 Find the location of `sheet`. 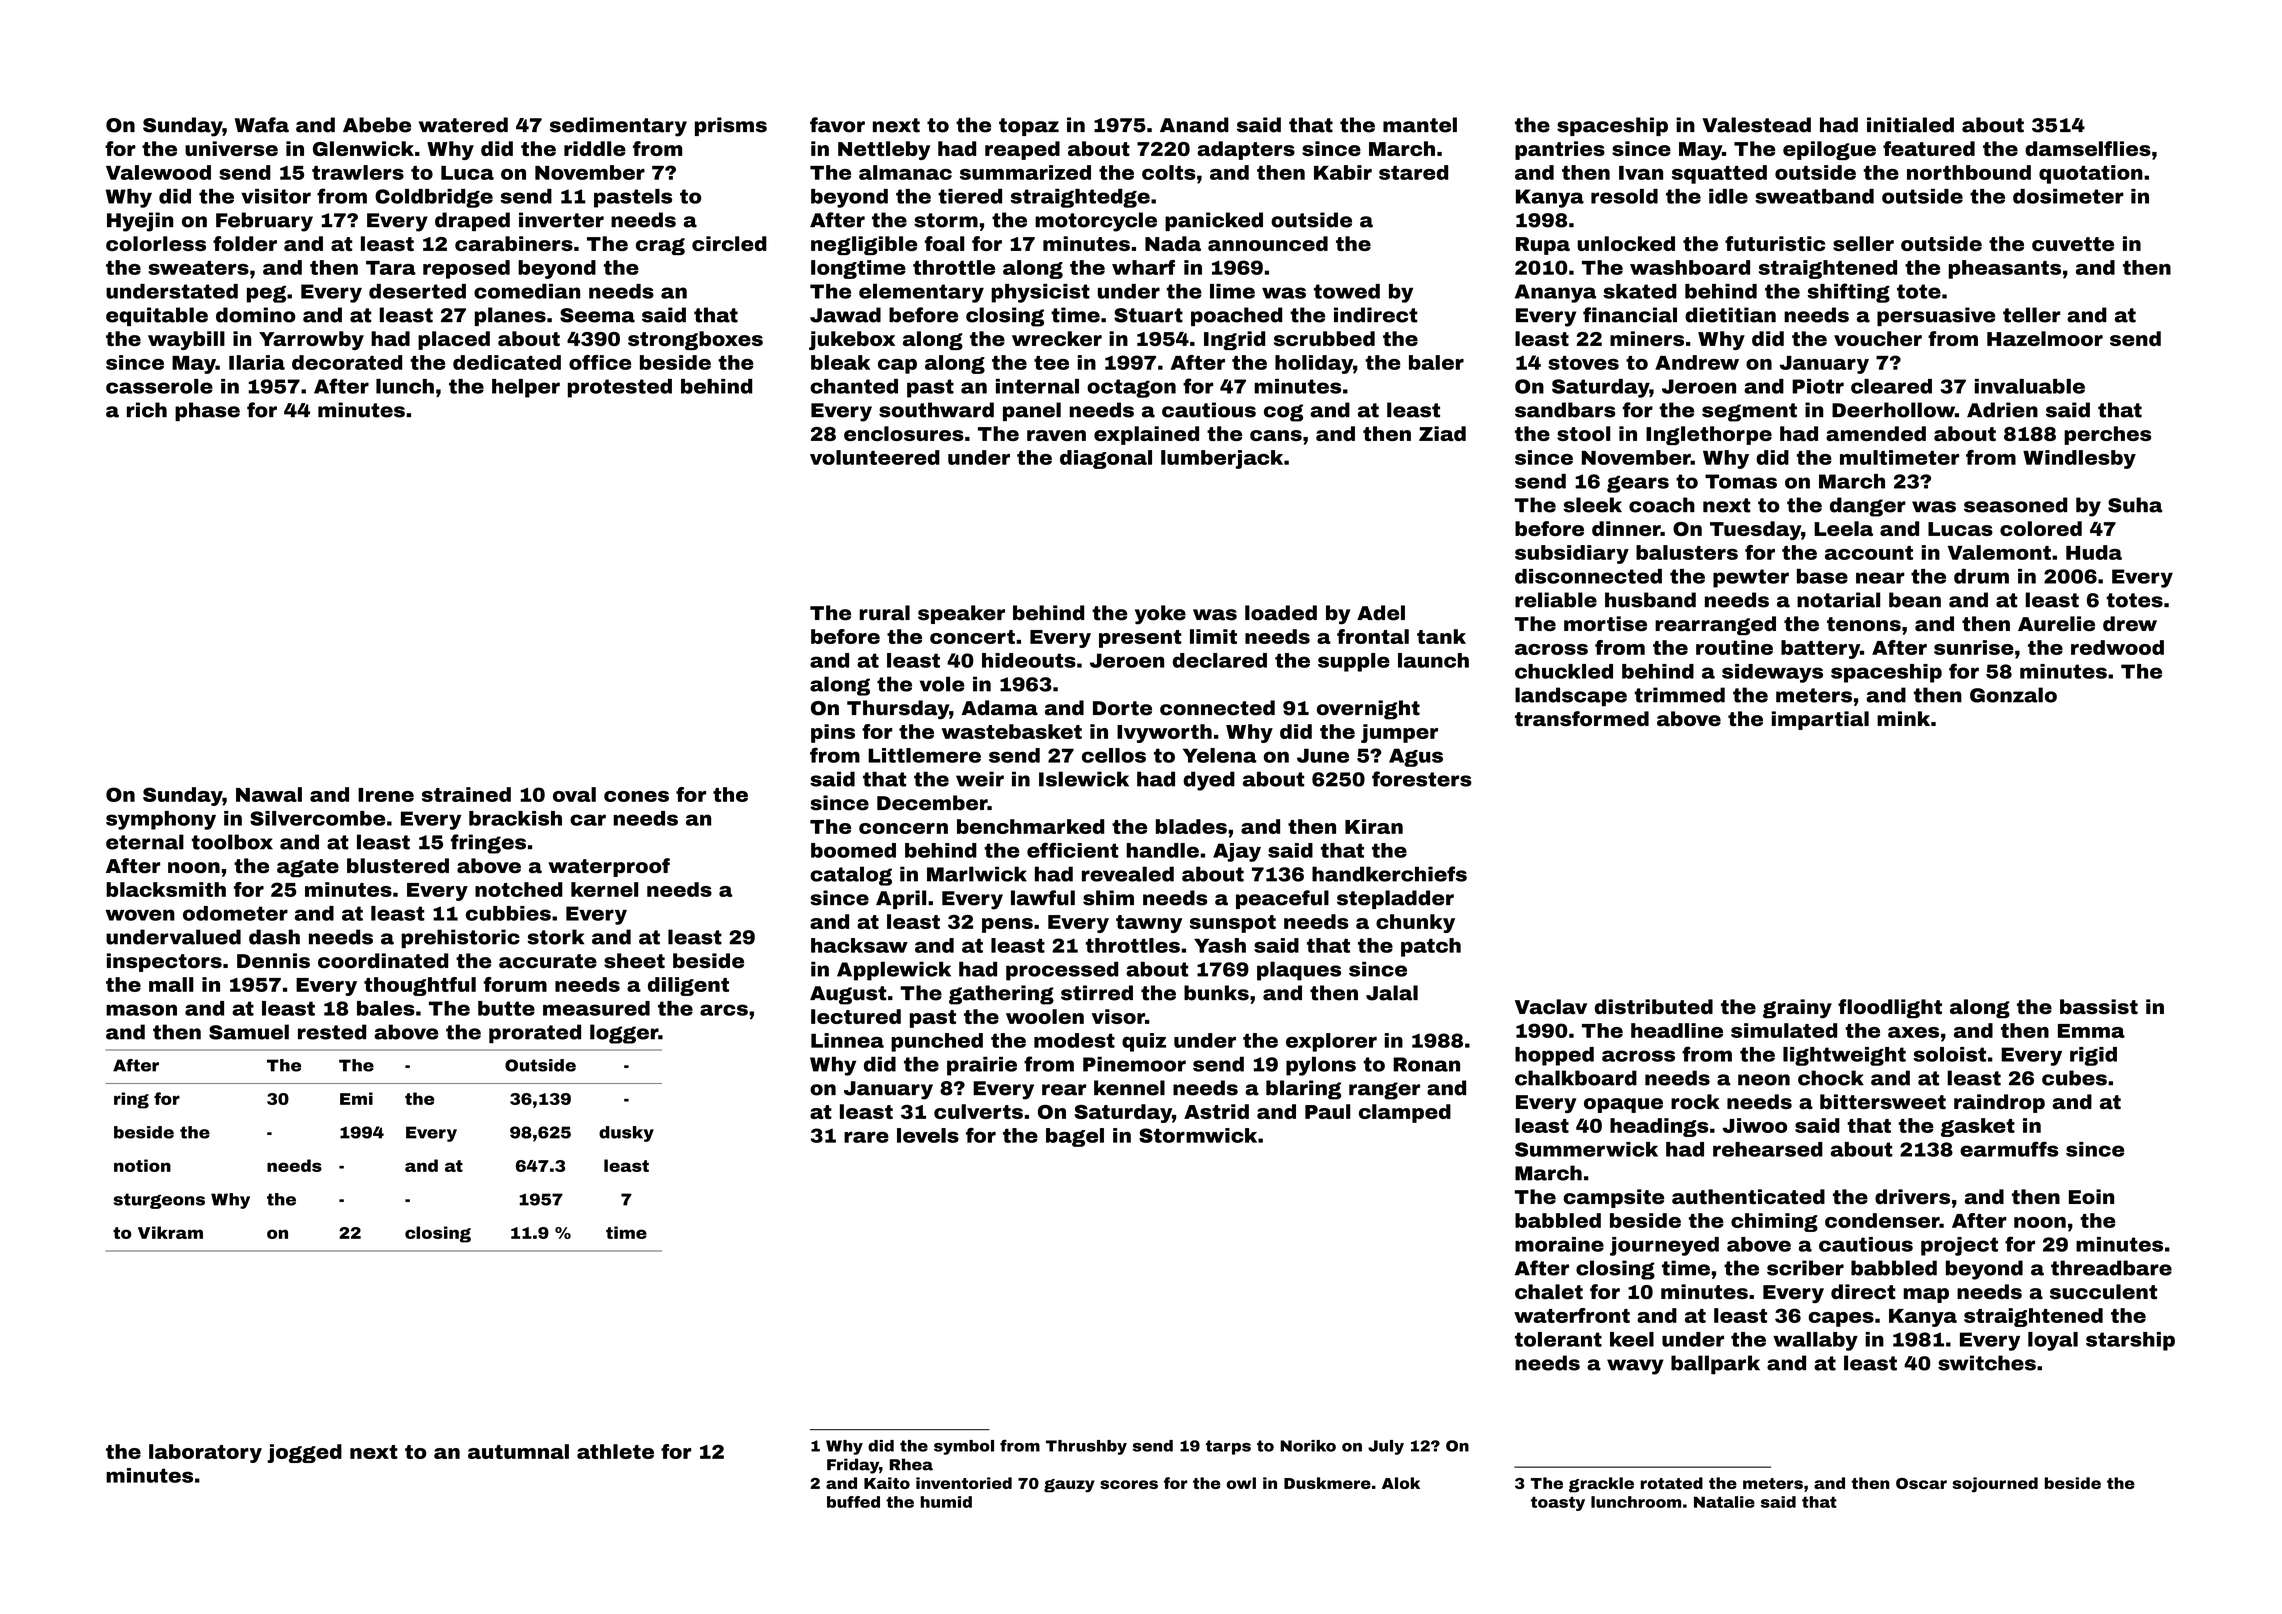

sheet is located at coordinates (634, 960).
